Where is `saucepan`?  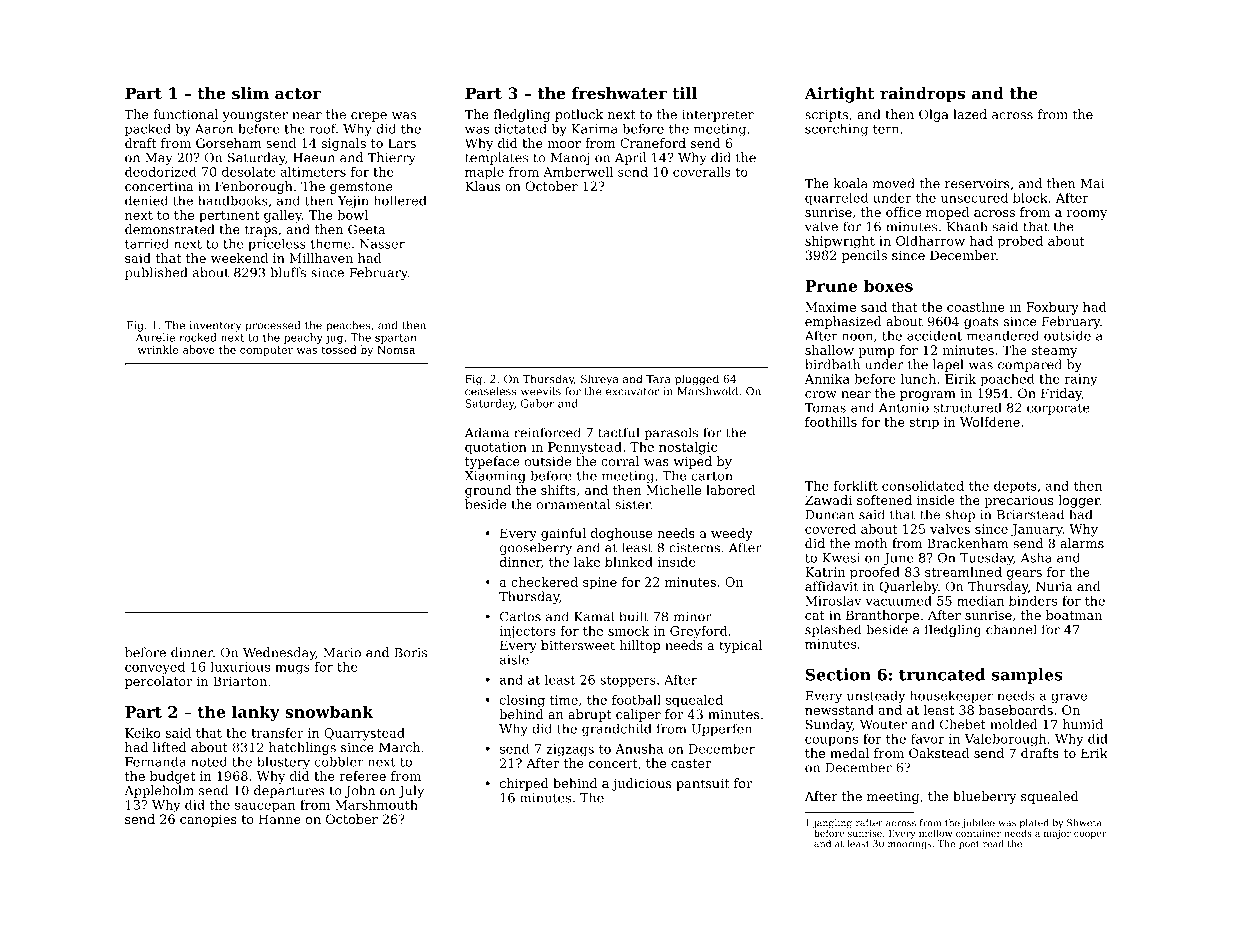
saucepan is located at coordinates (265, 807).
